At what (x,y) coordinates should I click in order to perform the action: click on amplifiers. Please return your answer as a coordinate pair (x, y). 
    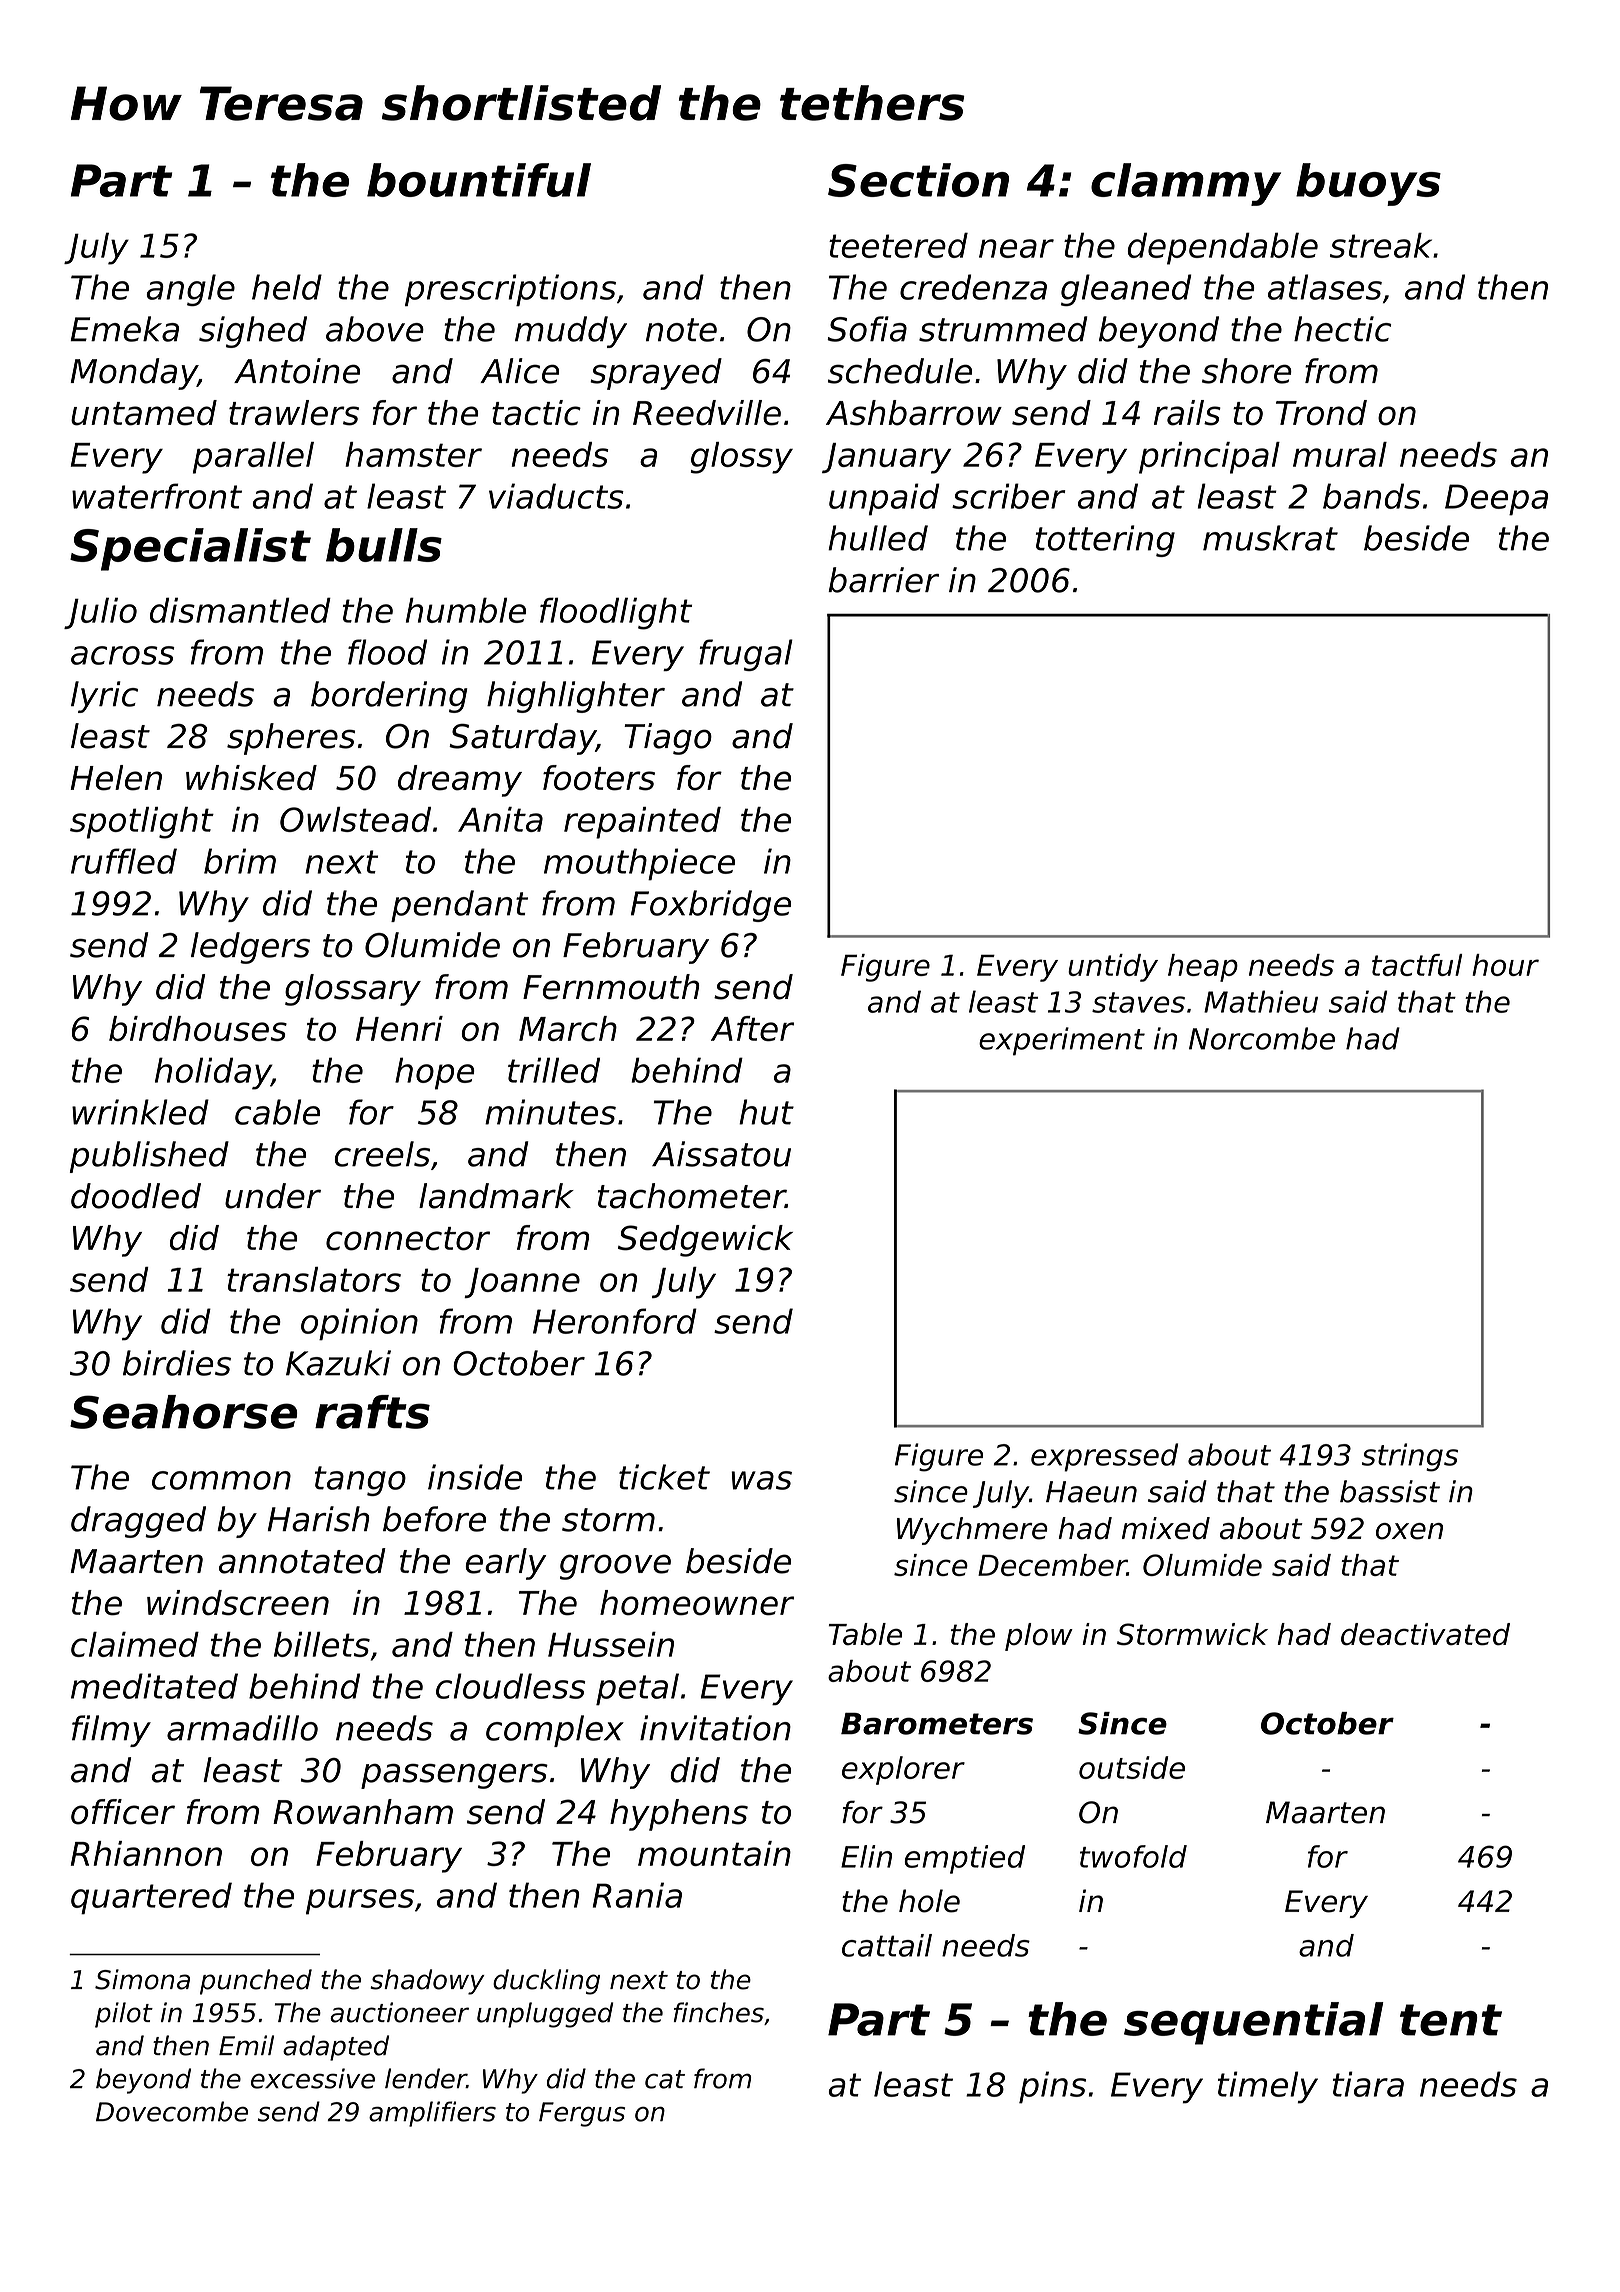
    Looking at the image, I should click on (432, 2114).
